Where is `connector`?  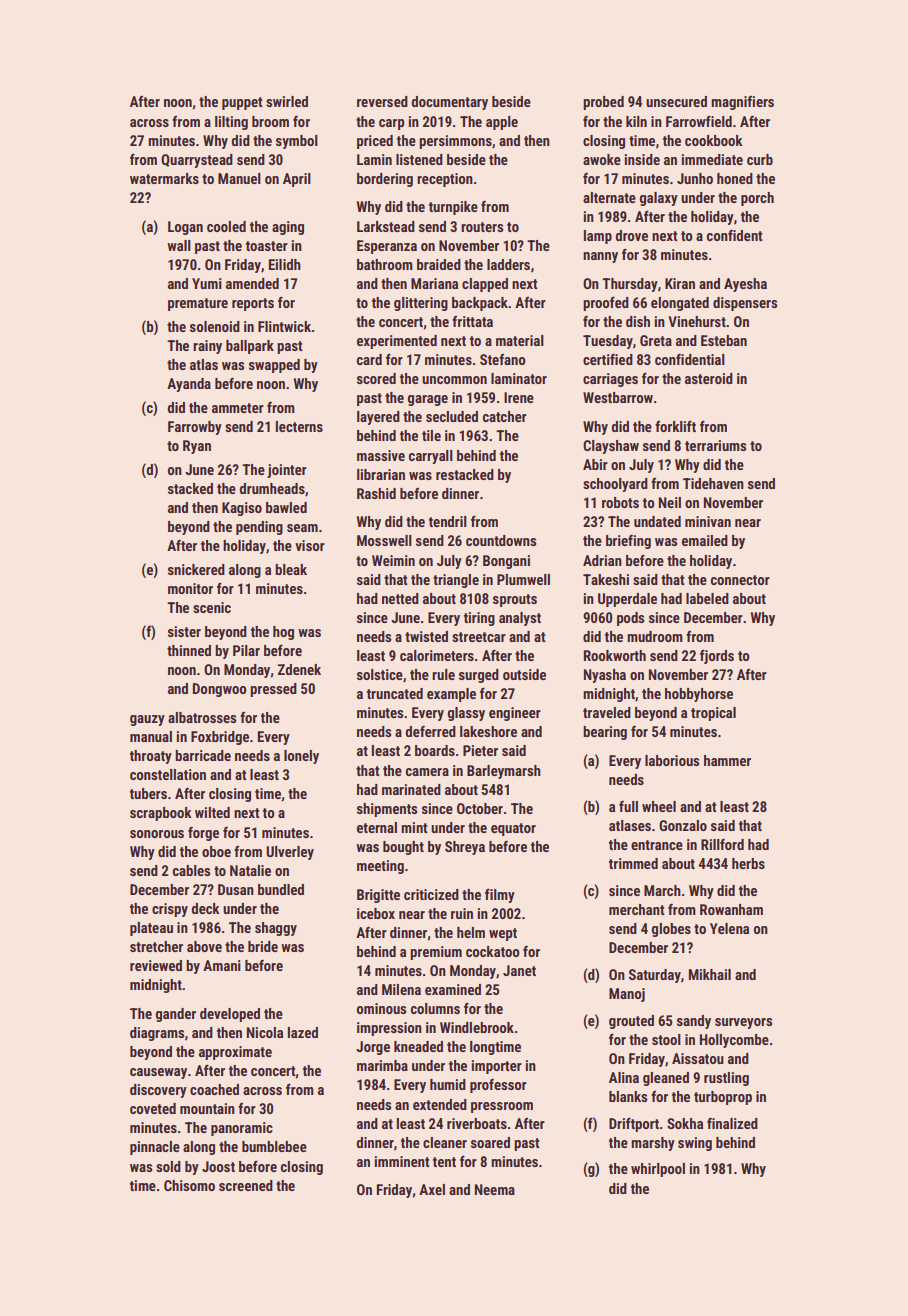 connector is located at coordinates (740, 580).
